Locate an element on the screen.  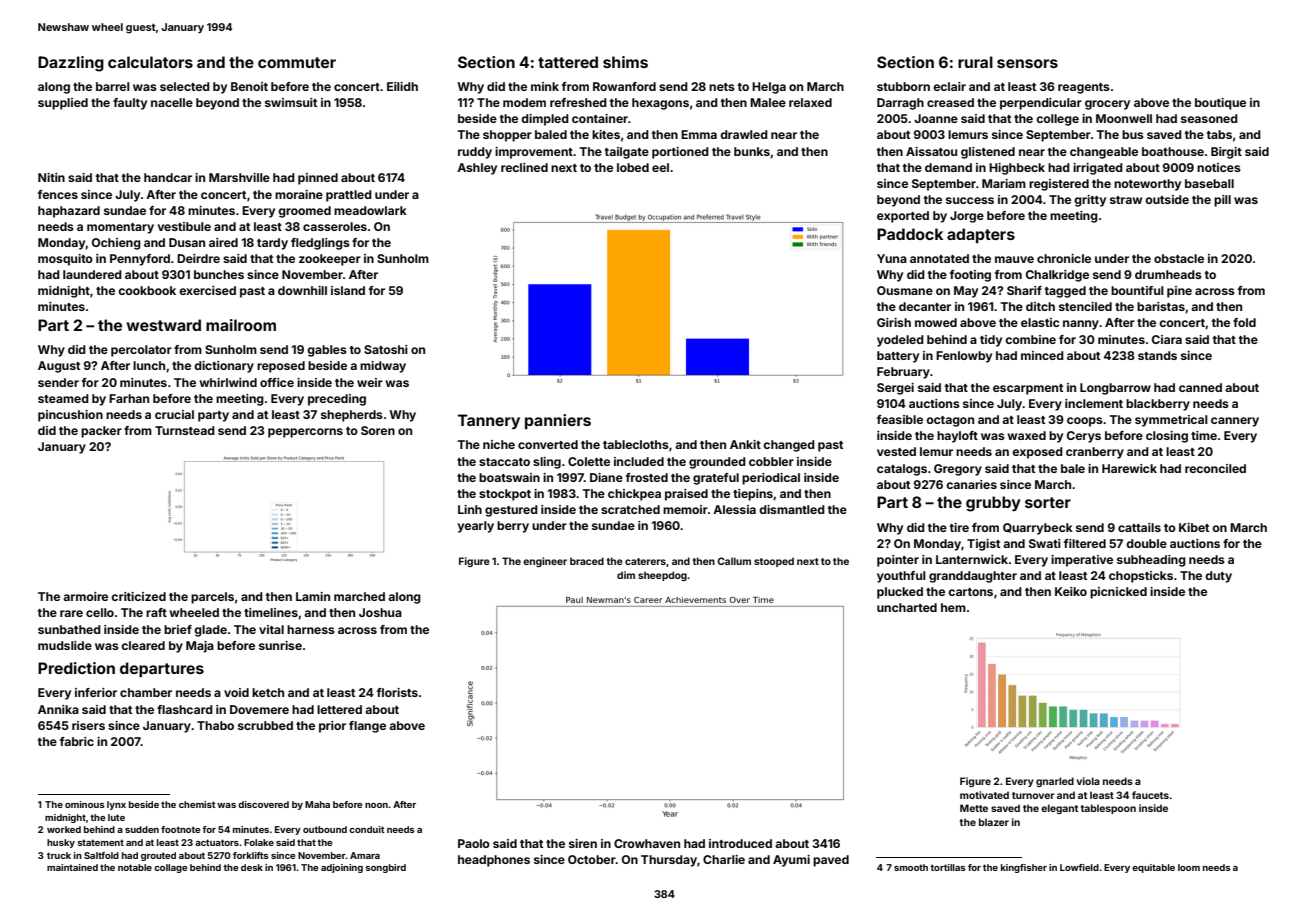
exported is located at coordinates (903, 217).
